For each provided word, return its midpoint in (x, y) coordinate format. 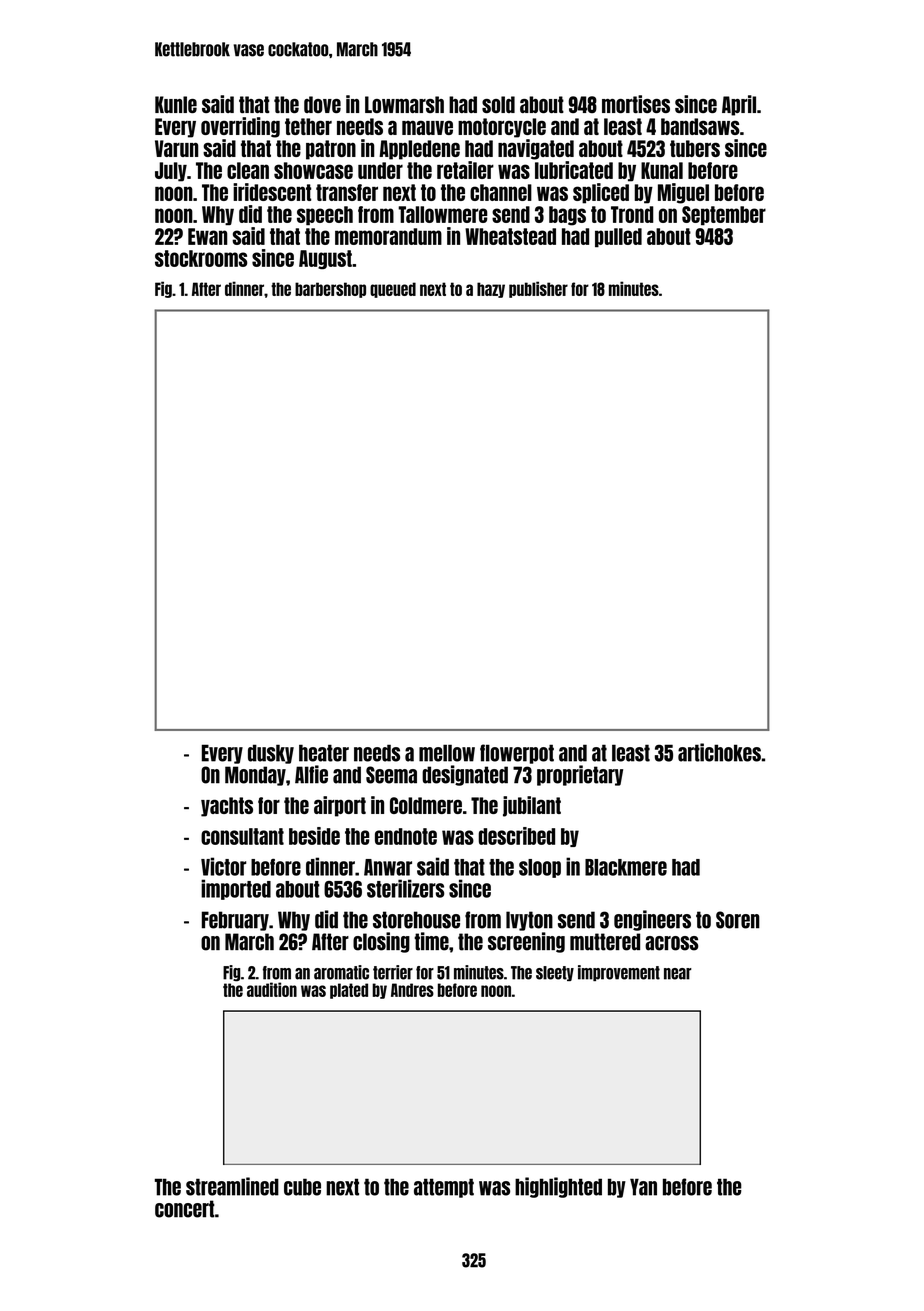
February (235, 921)
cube (302, 1187)
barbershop (330, 290)
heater (324, 753)
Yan (643, 1187)
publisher (538, 289)
